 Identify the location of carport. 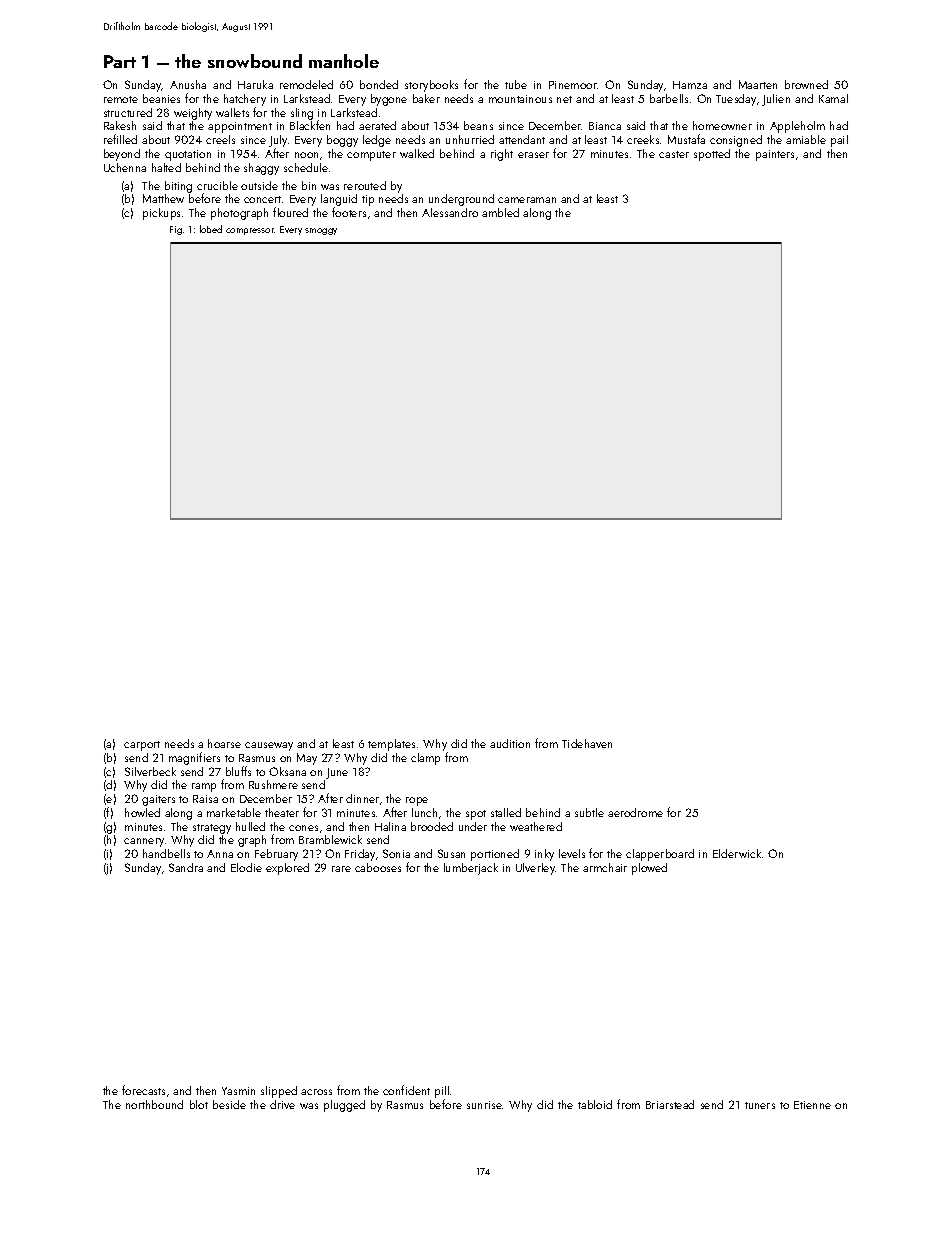
(142, 746).
